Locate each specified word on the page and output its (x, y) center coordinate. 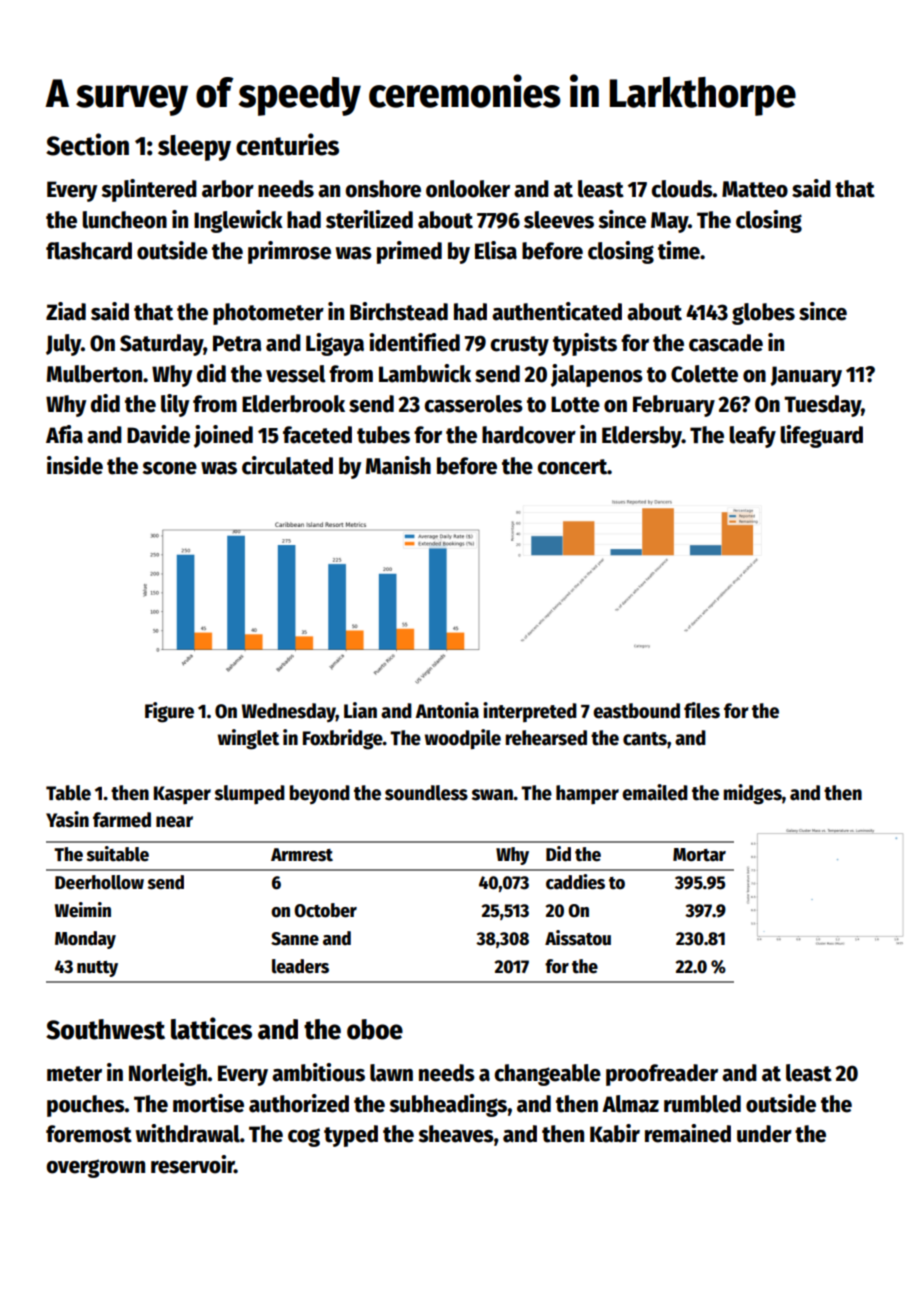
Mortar (699, 855)
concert (572, 467)
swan (492, 795)
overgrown (95, 1168)
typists (585, 344)
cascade (726, 343)
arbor (228, 189)
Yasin (67, 819)
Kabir (615, 1133)
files (702, 710)
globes (763, 314)
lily (175, 405)
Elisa (496, 250)
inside (75, 465)
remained (688, 1133)
